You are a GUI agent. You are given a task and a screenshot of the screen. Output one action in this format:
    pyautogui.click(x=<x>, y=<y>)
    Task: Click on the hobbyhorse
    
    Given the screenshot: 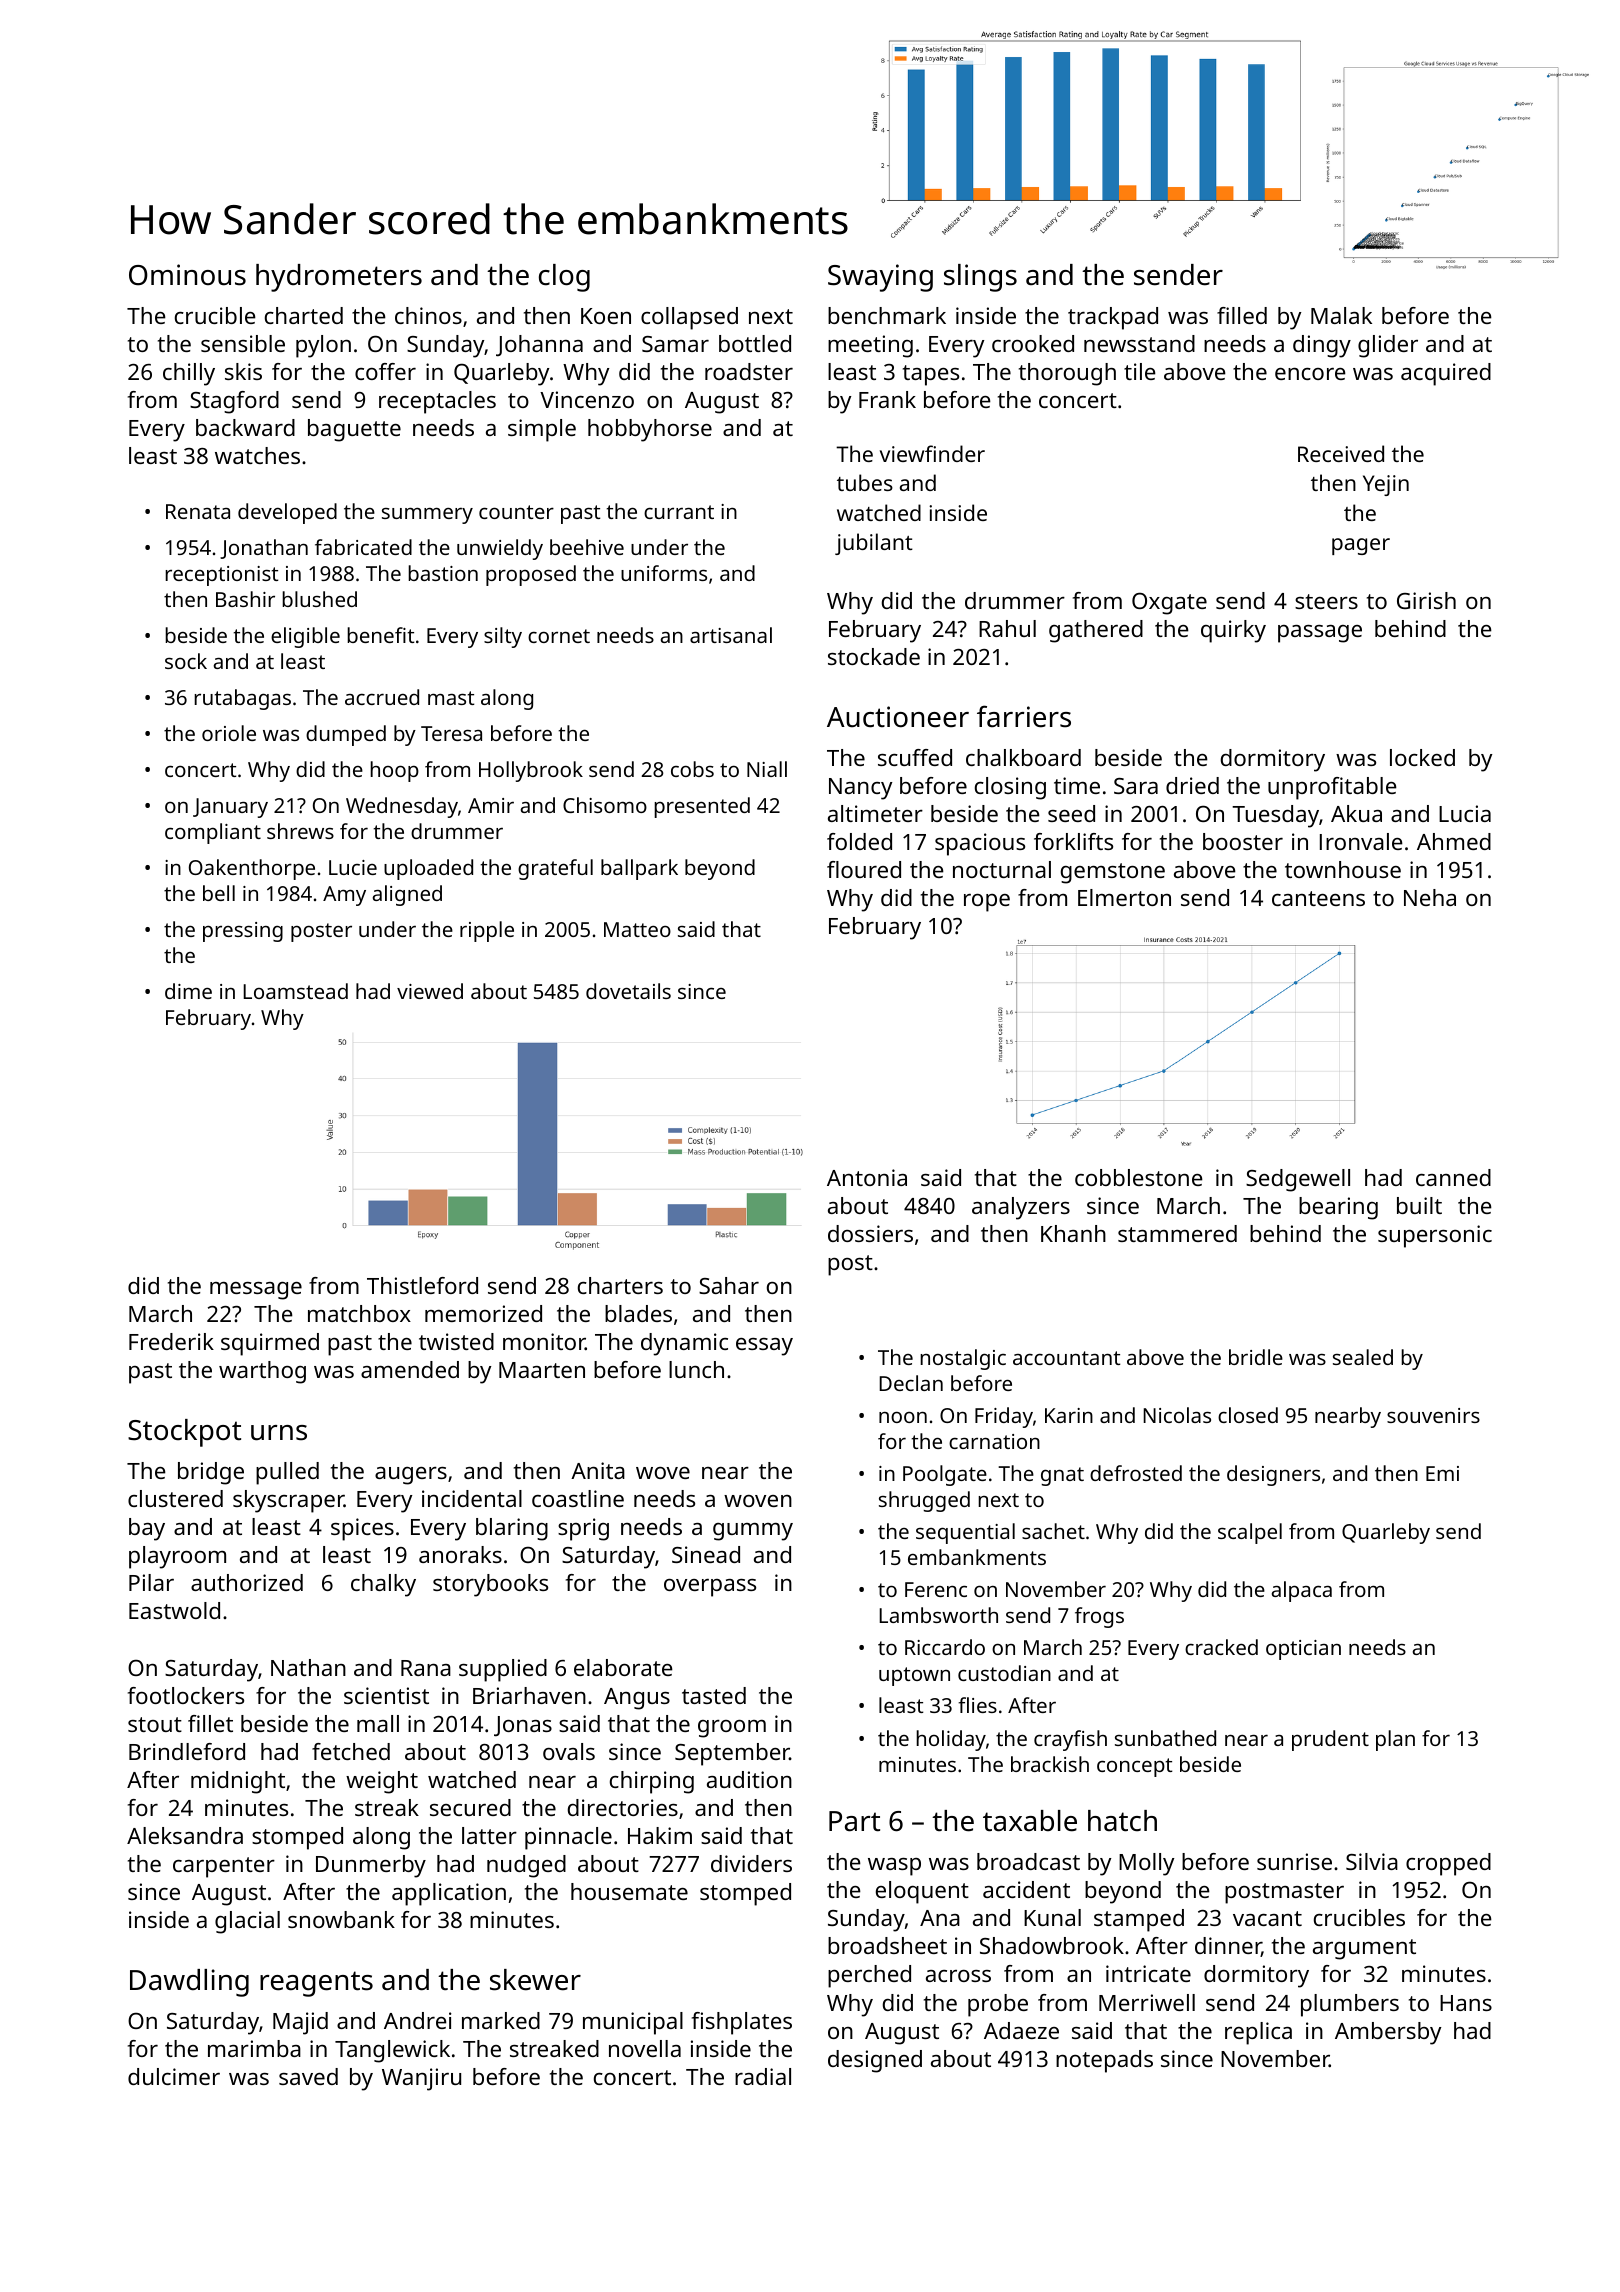 What is the action you would take?
    pyautogui.click(x=650, y=430)
